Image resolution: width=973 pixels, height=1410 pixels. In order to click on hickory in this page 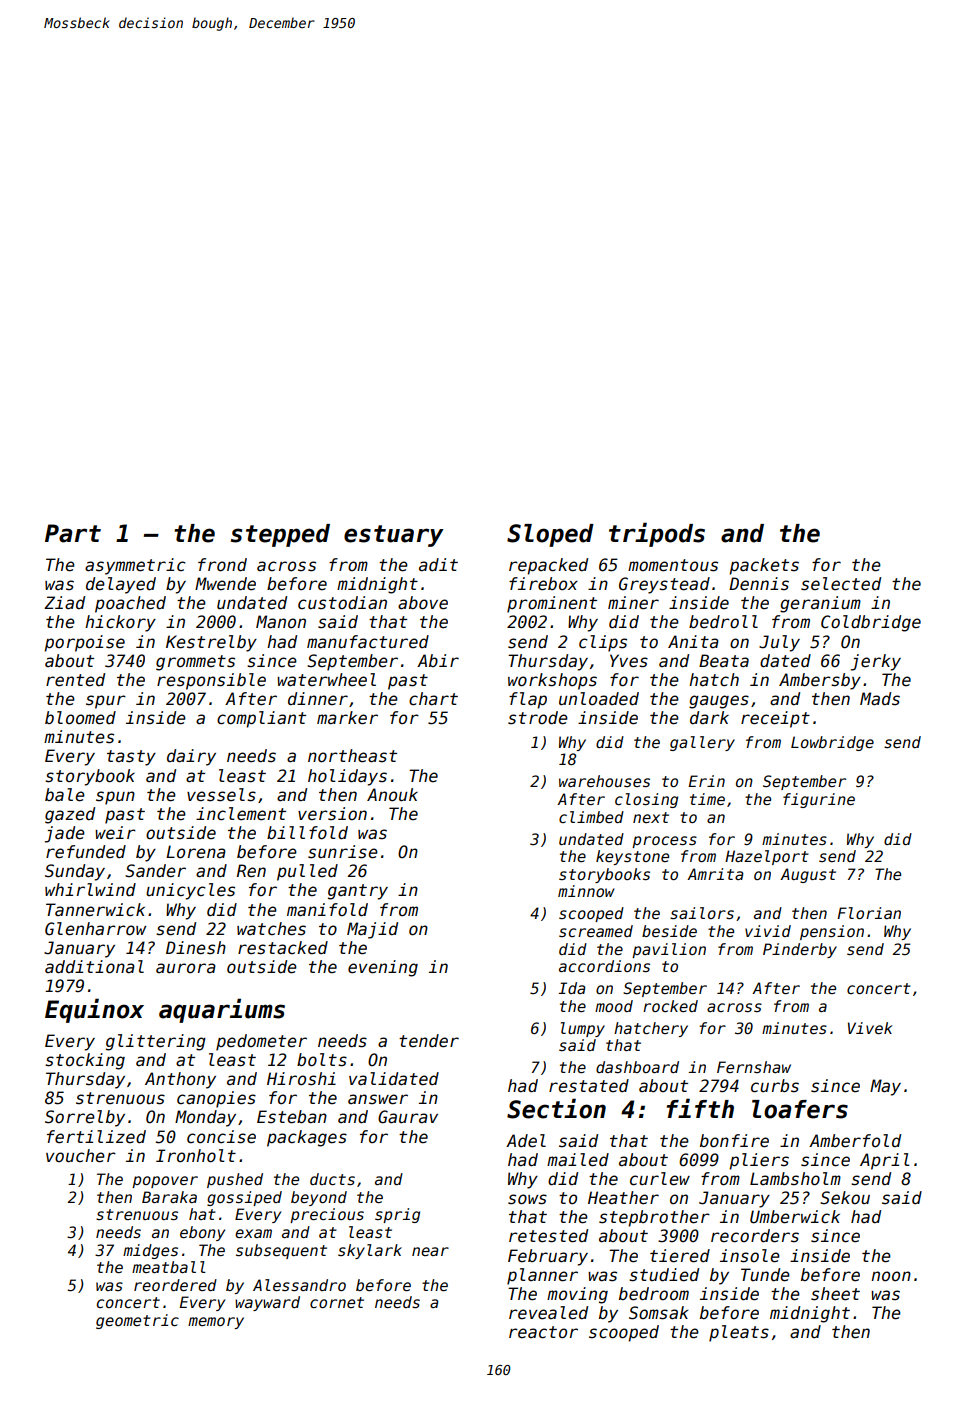, I will do `click(120, 623)`.
